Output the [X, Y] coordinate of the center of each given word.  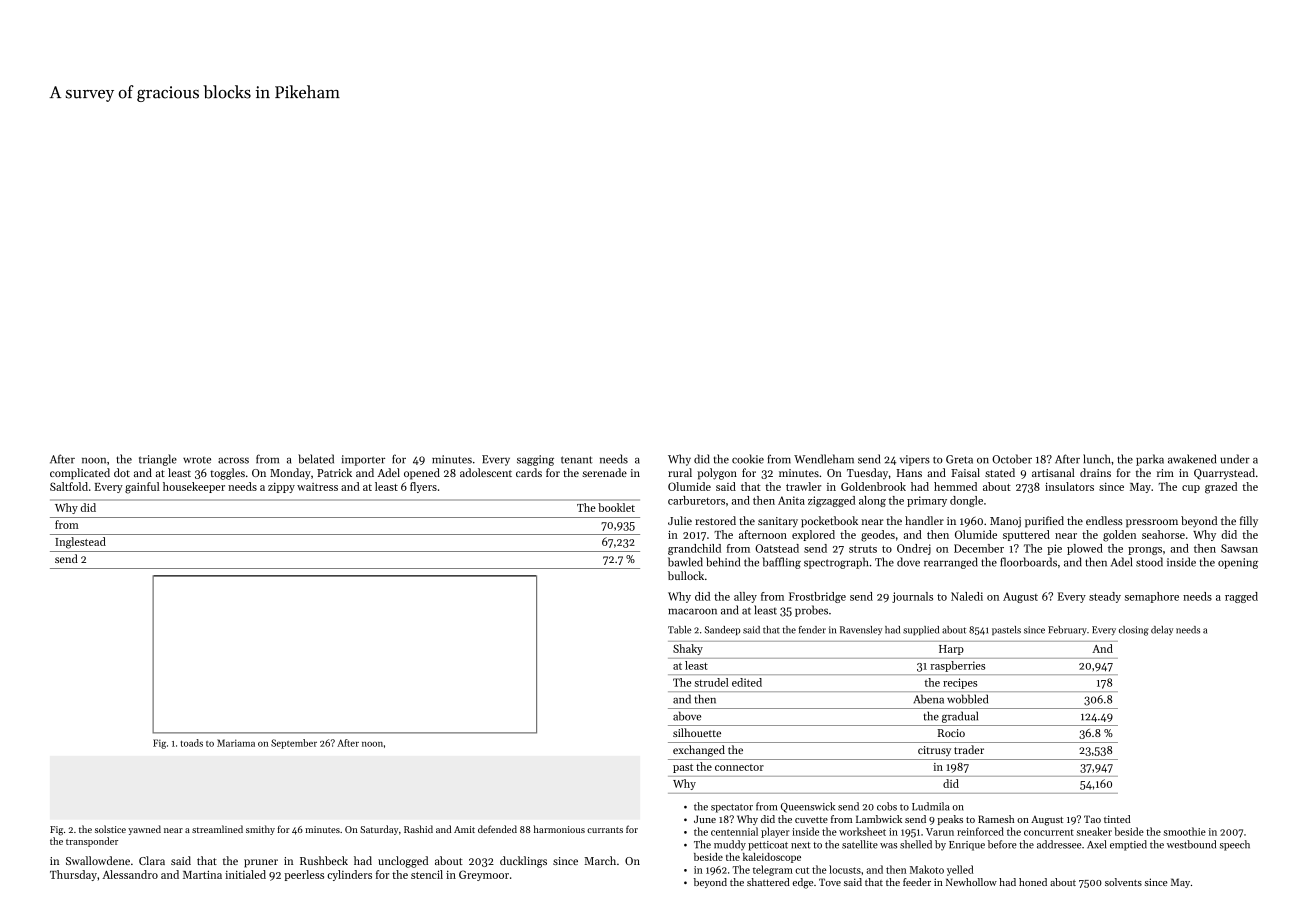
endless [1104, 520]
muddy [730, 845]
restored [715, 520]
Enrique [967, 846]
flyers [423, 487]
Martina [202, 874]
